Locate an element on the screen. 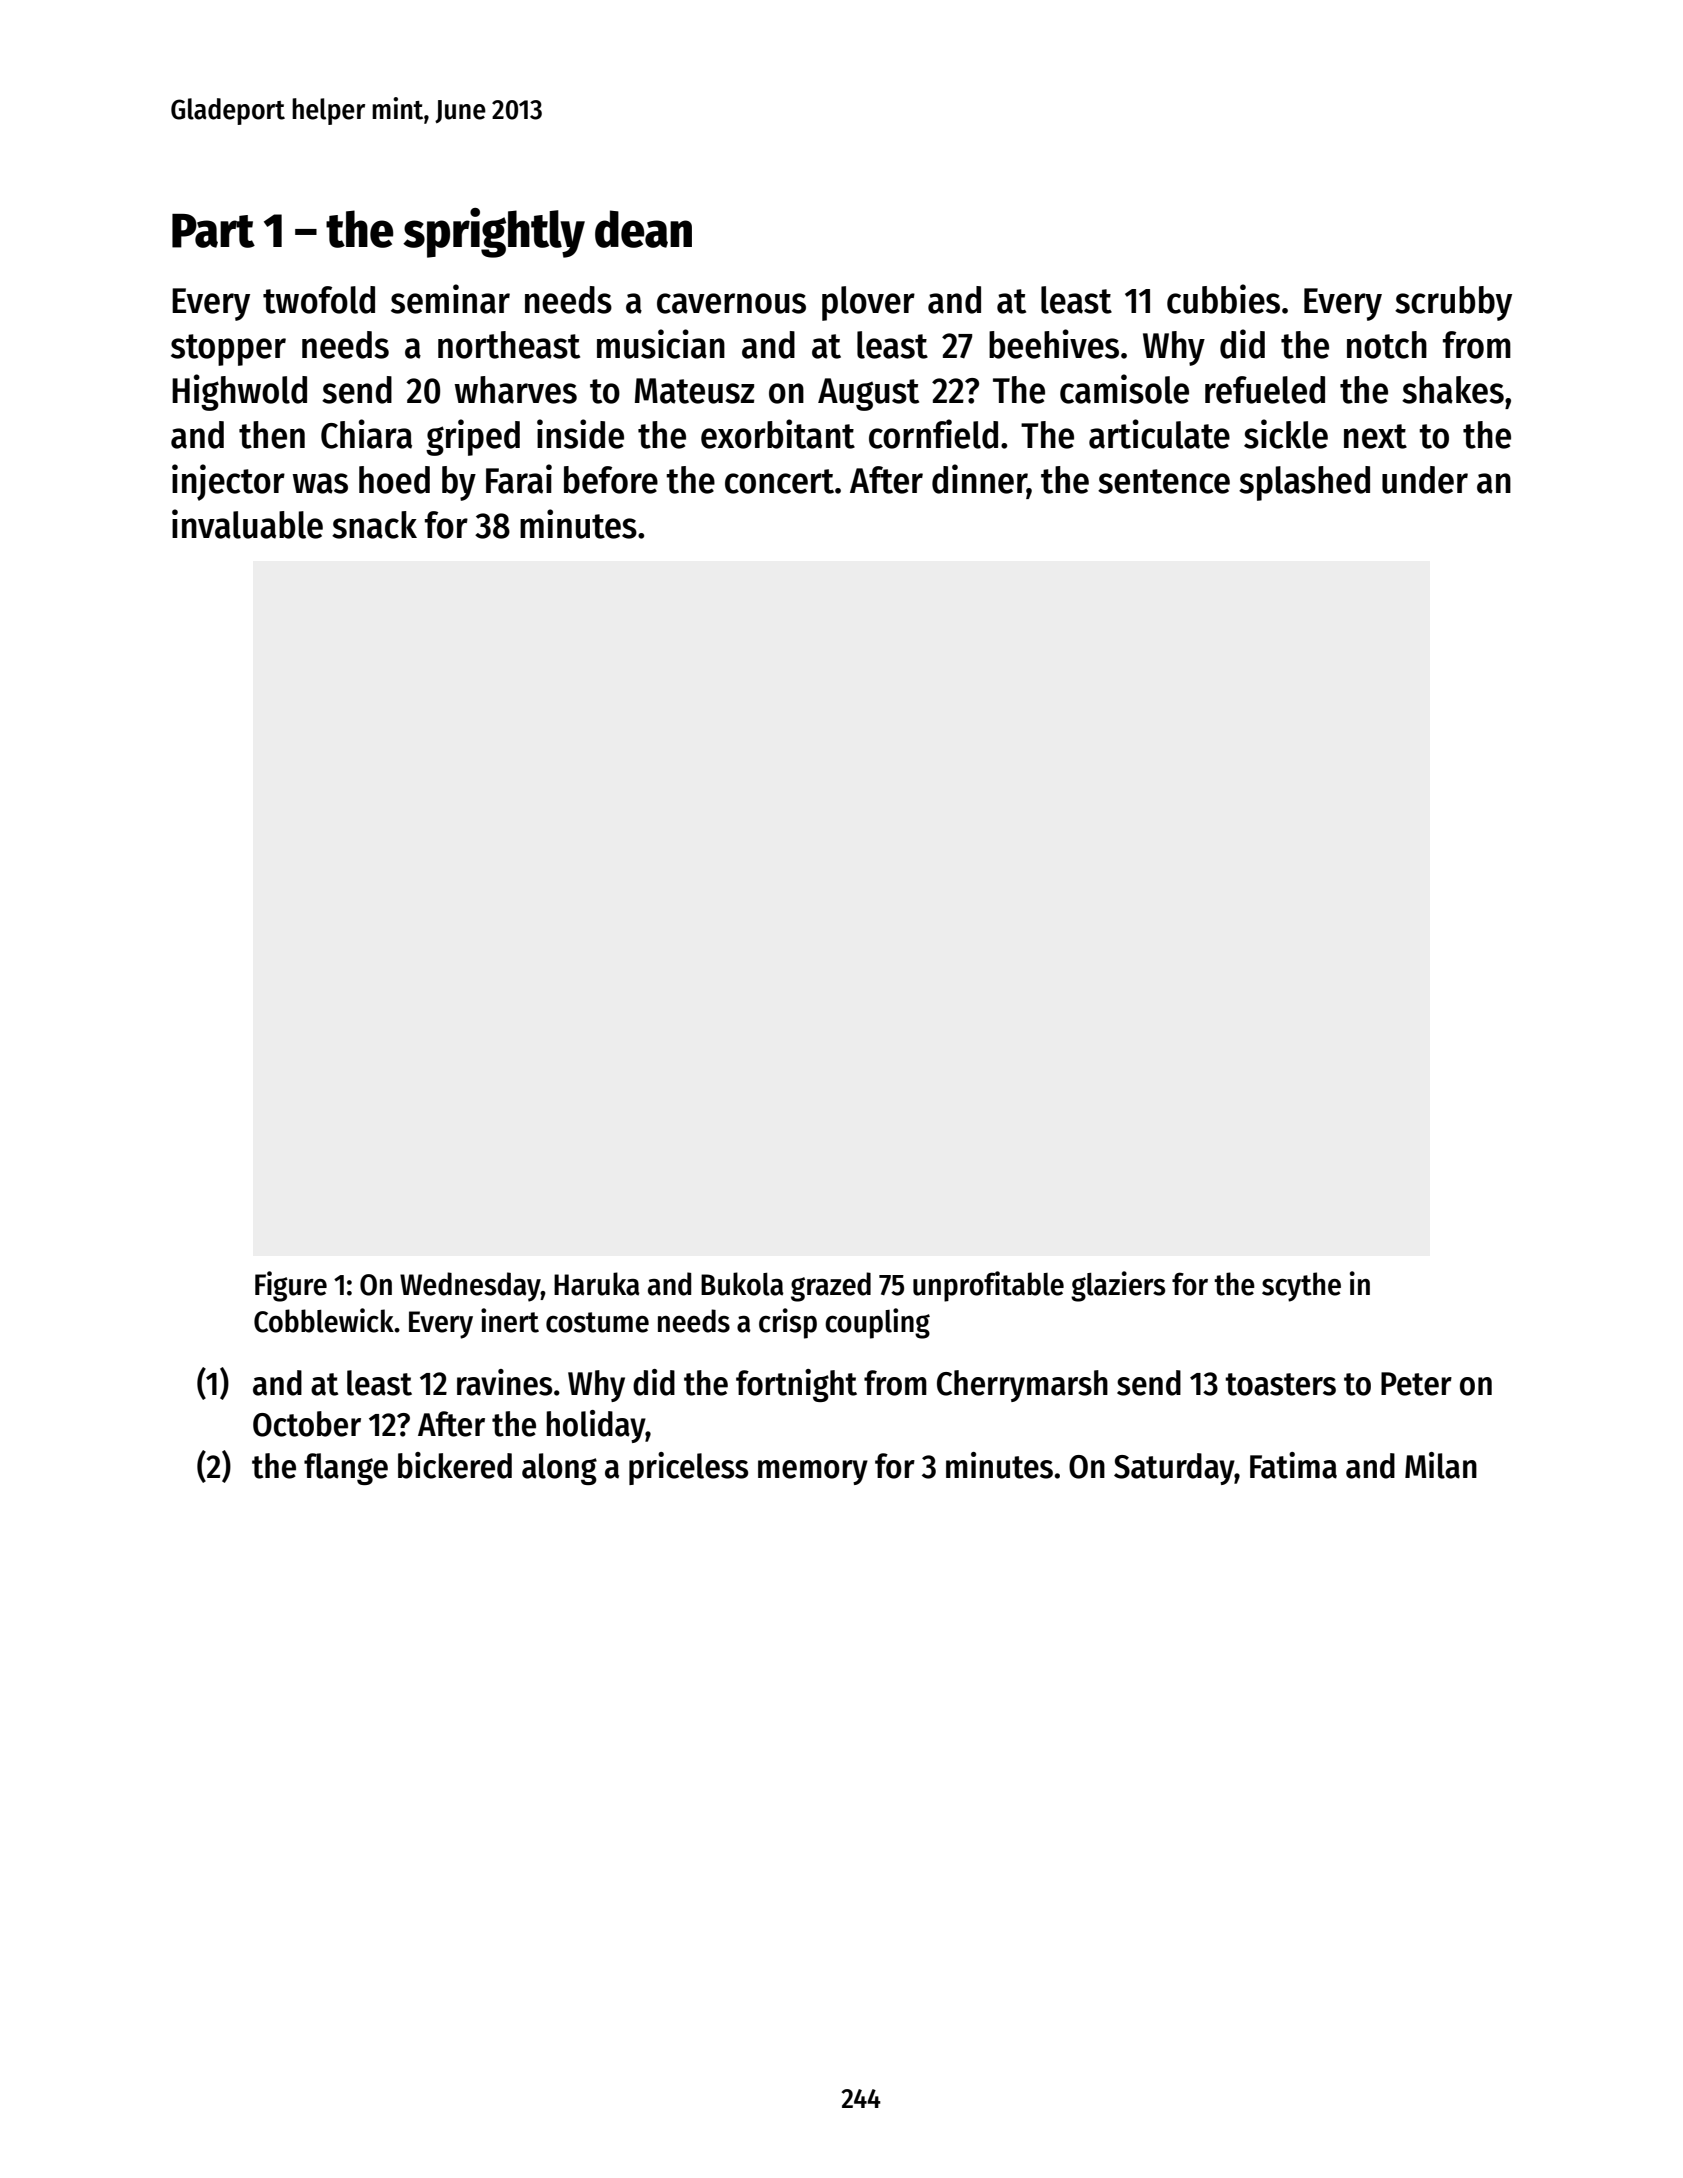 This screenshot has height=2178, width=1683. refueled is located at coordinates (1265, 390).
